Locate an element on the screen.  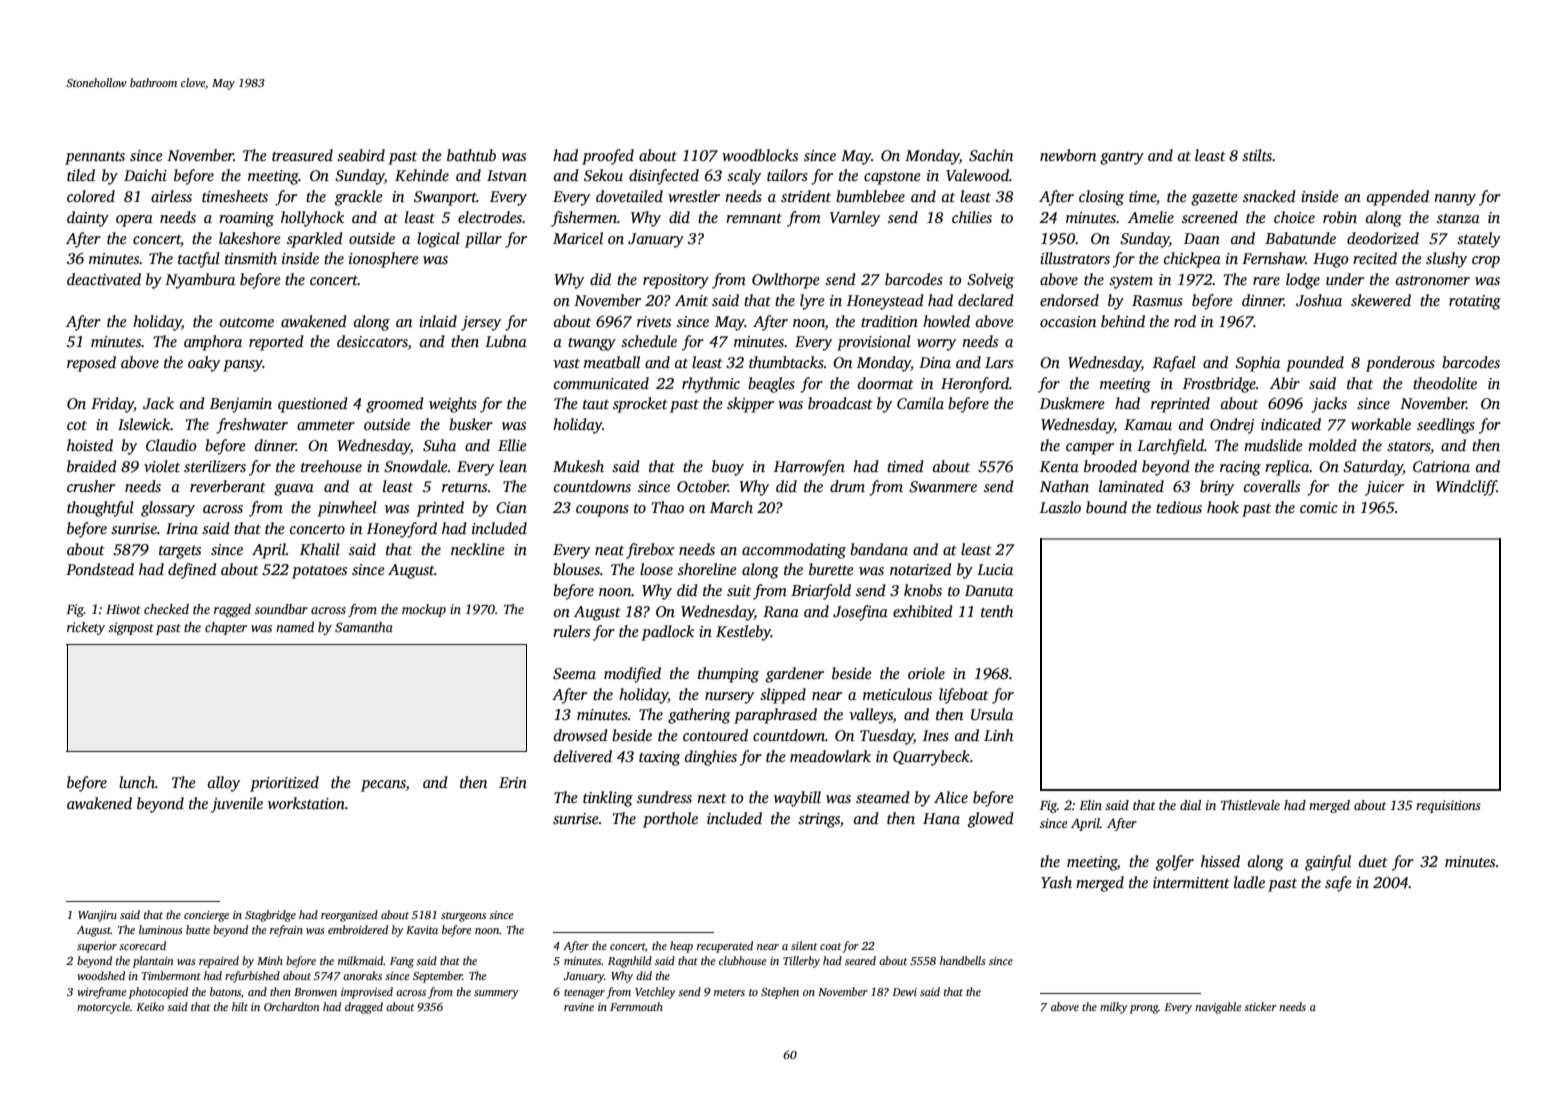
requisitions is located at coordinates (1448, 806).
